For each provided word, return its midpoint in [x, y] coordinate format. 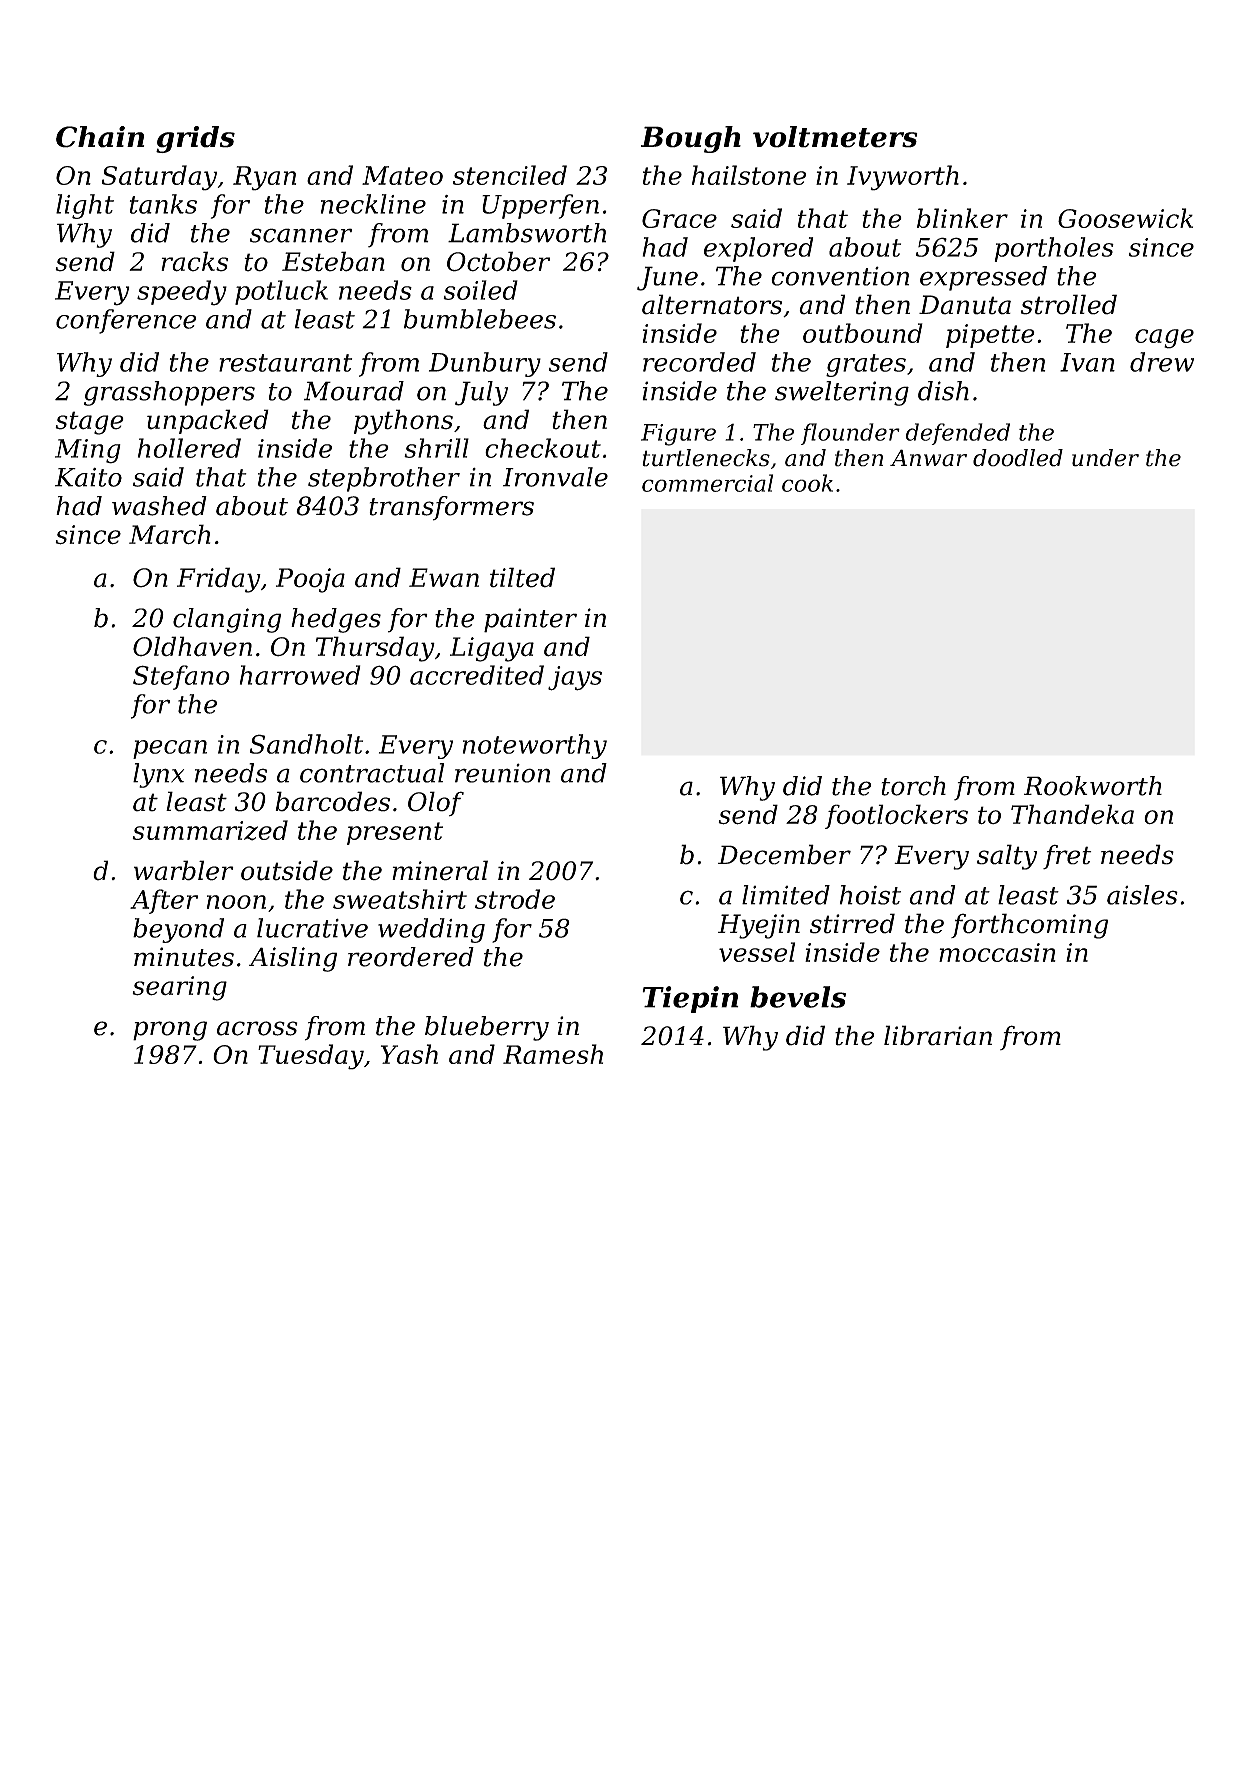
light [85, 206]
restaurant [285, 363]
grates [866, 365]
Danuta [965, 305]
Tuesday [311, 1057]
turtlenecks [706, 458]
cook [807, 483]
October [498, 261]
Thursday [375, 649]
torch [913, 786]
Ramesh [553, 1054]
